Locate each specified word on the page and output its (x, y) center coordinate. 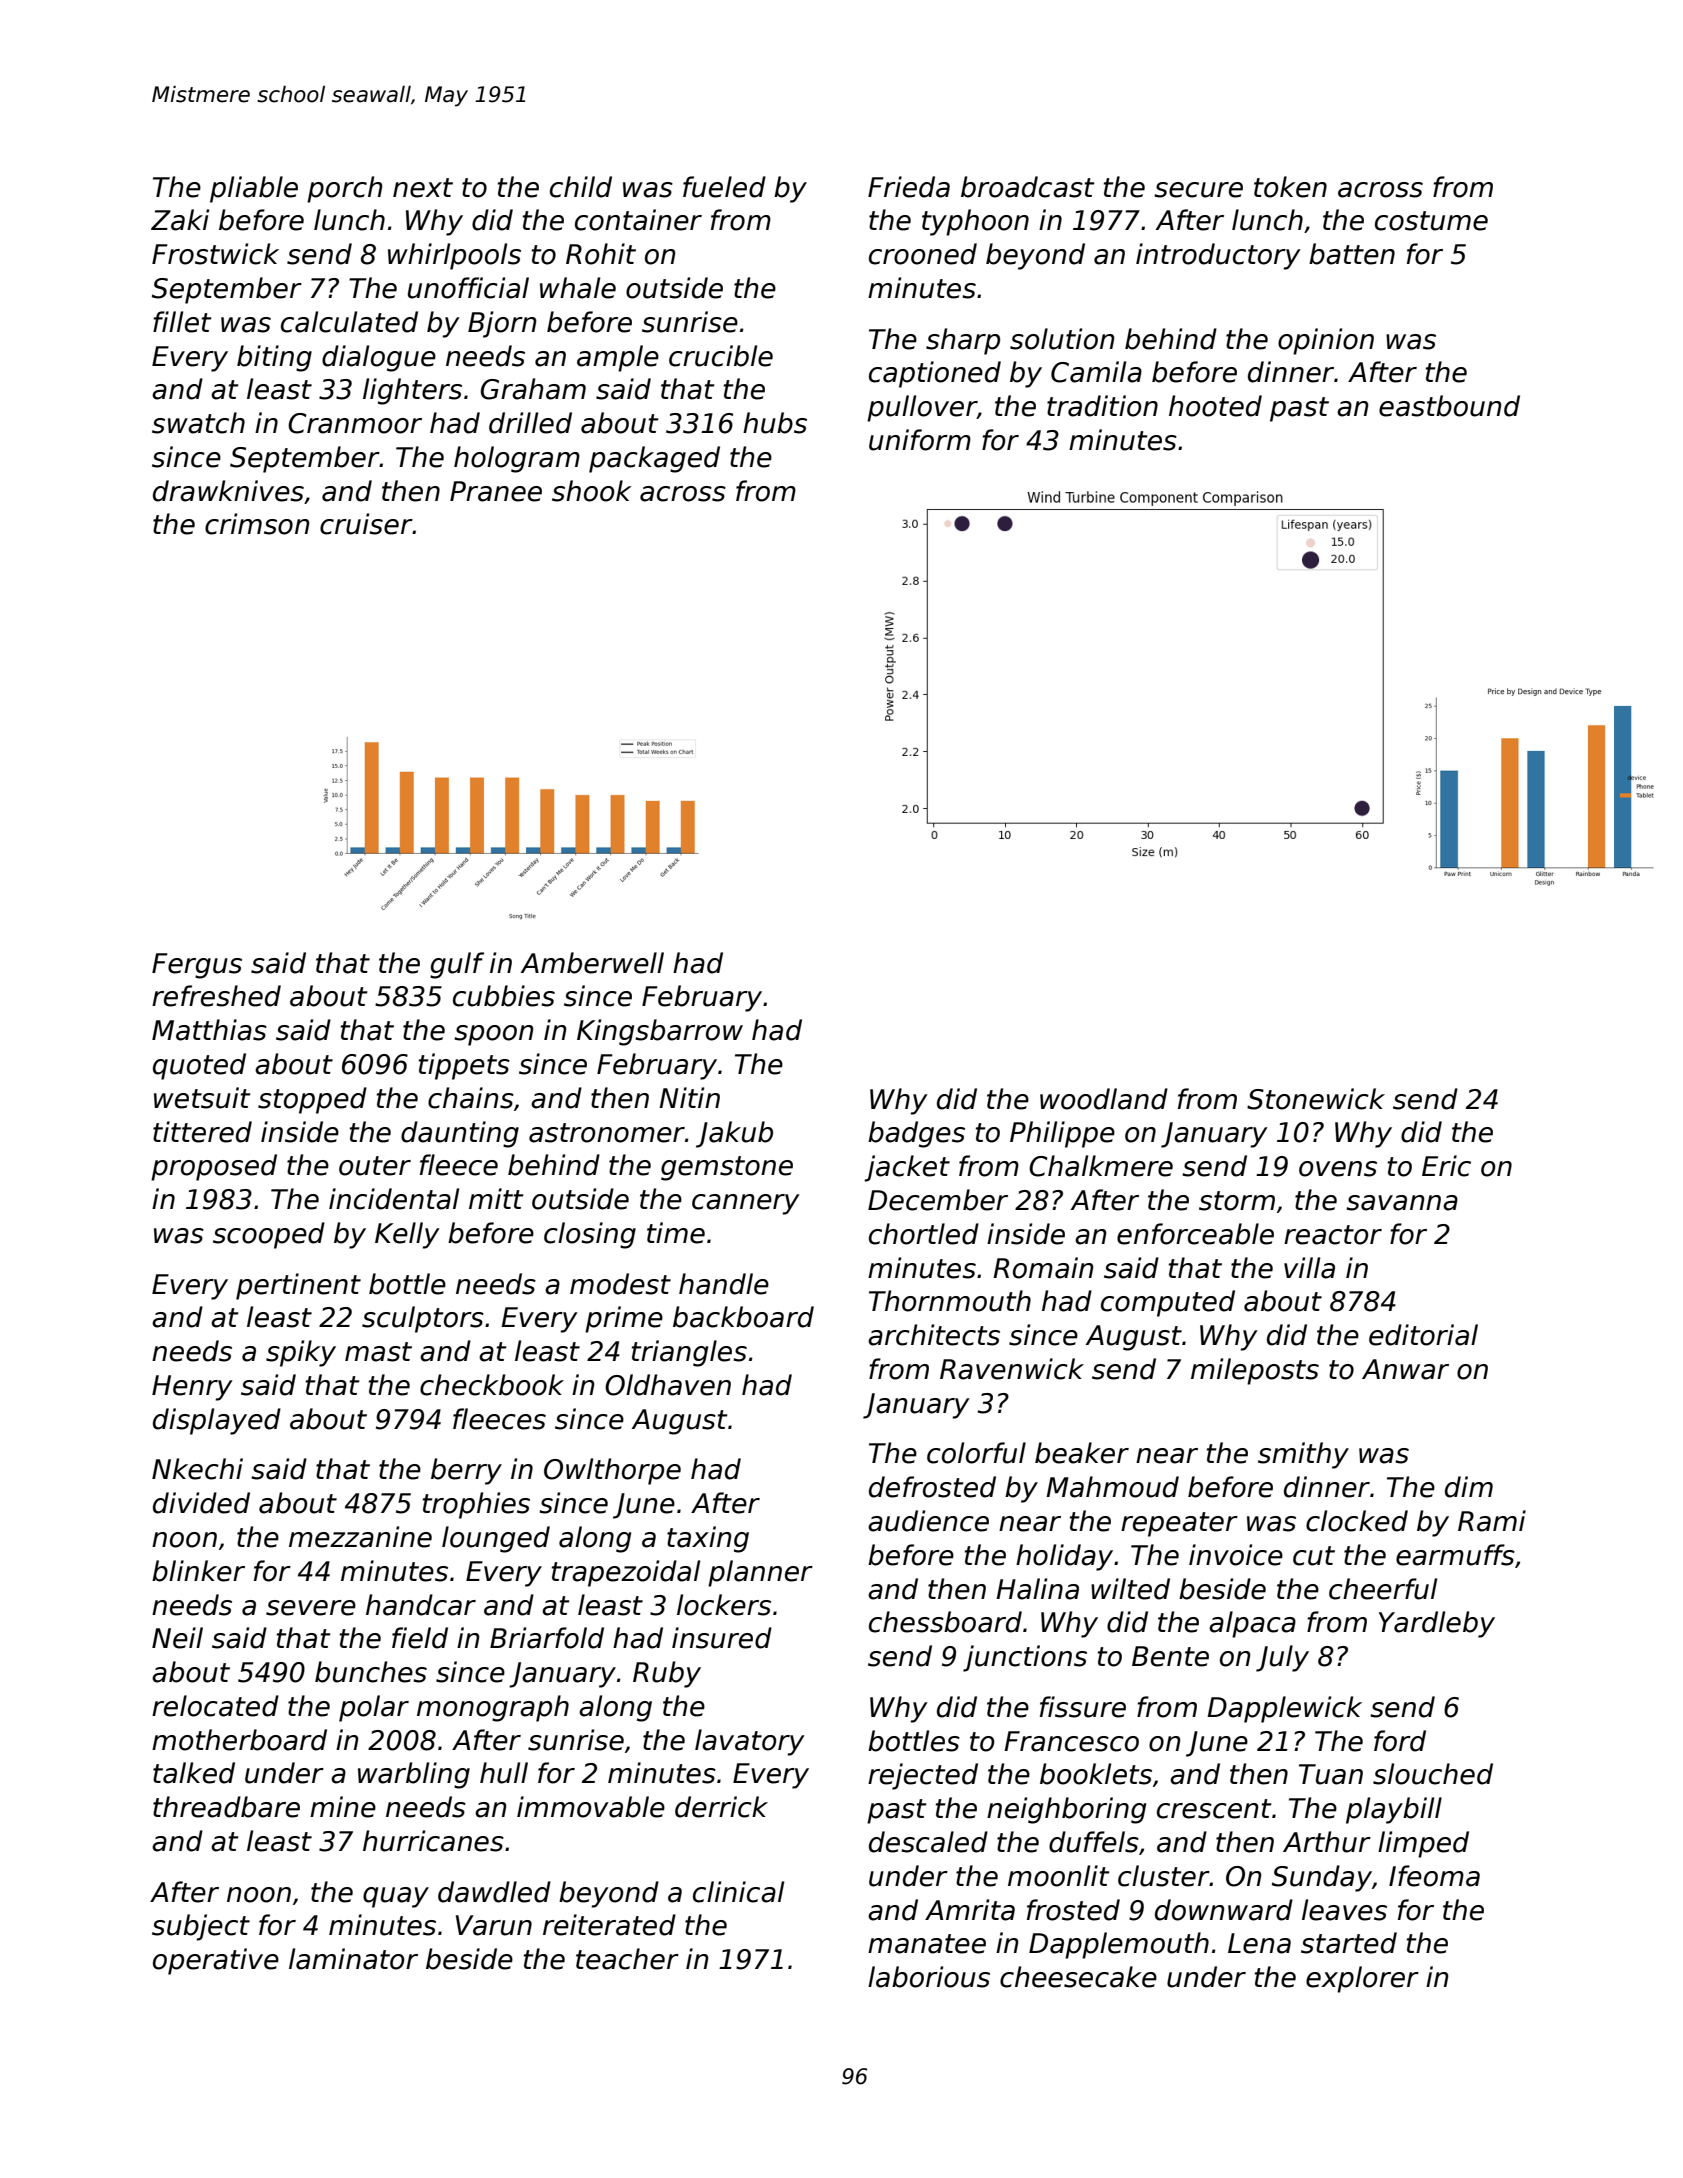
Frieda (909, 187)
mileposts (1255, 1371)
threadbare (226, 1807)
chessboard (945, 1622)
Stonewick (1316, 1099)
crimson (257, 524)
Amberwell (592, 963)
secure (1198, 190)
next (423, 188)
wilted (1130, 1589)
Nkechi (197, 1469)
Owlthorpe (612, 1471)
